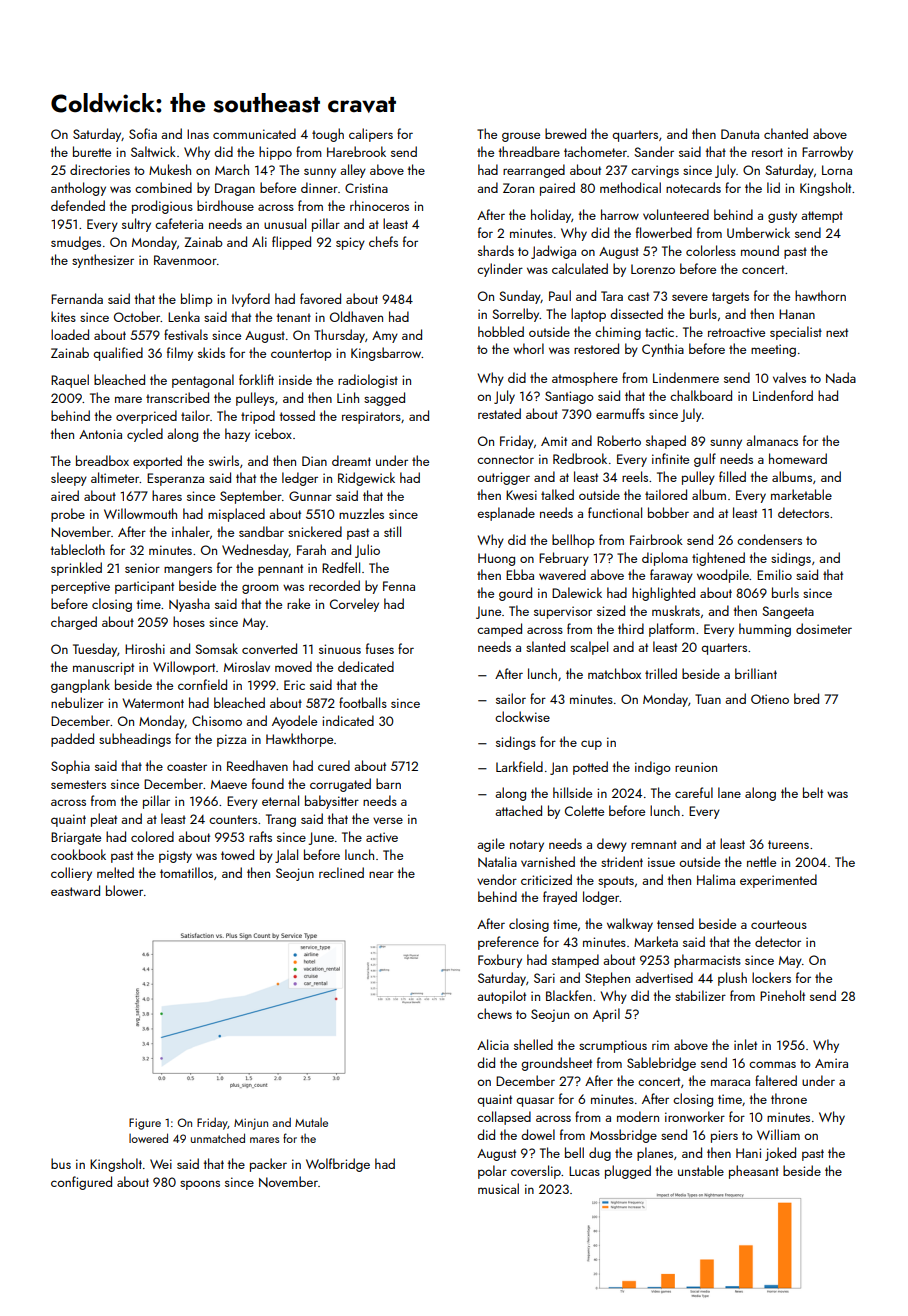 The width and height of the document is (908, 1316). Describe the element at coordinates (200, 1185) in the document. I see `spoons` at that location.
